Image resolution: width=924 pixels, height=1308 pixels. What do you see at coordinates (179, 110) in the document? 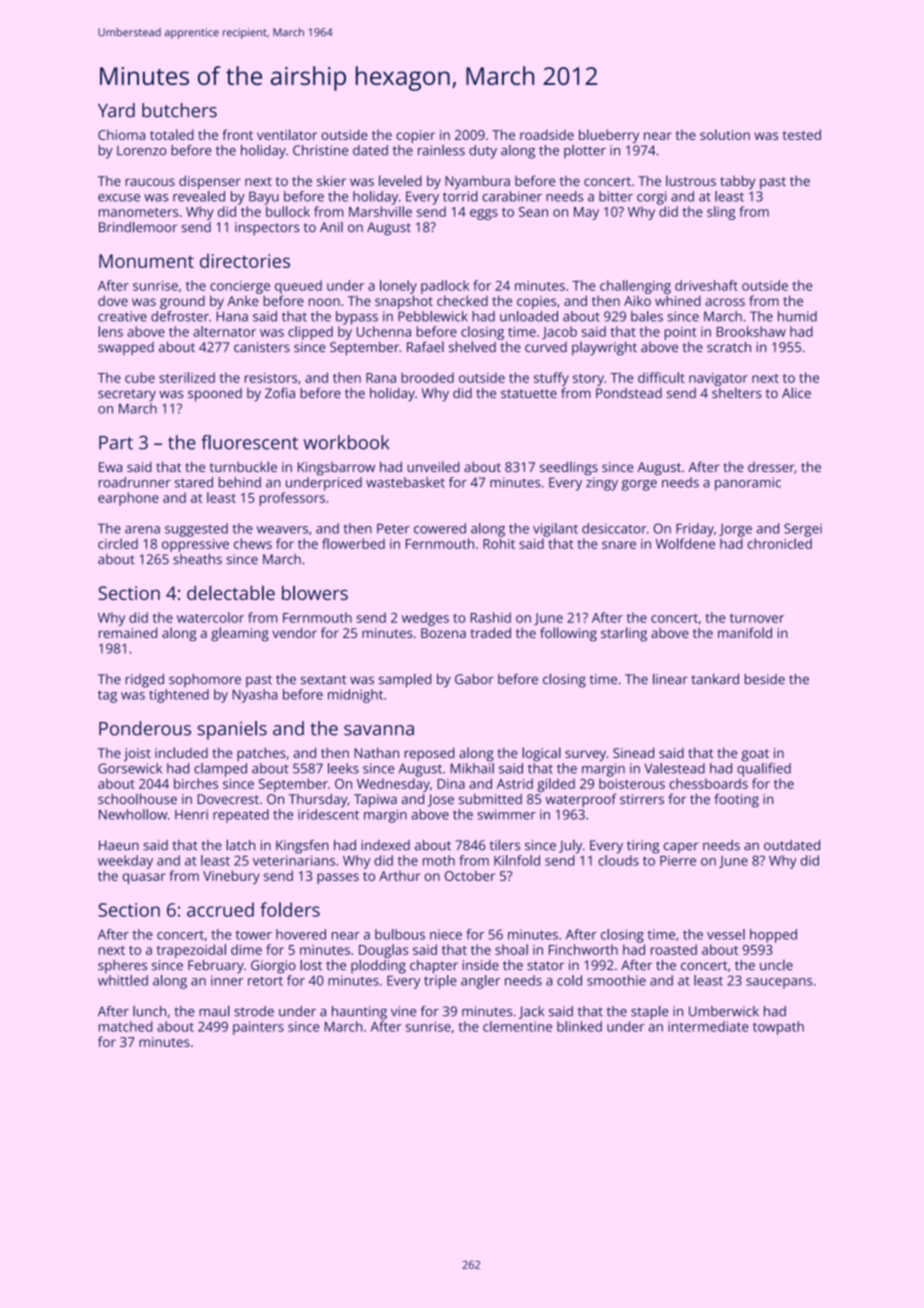
I see `butchers` at bounding box center [179, 110].
